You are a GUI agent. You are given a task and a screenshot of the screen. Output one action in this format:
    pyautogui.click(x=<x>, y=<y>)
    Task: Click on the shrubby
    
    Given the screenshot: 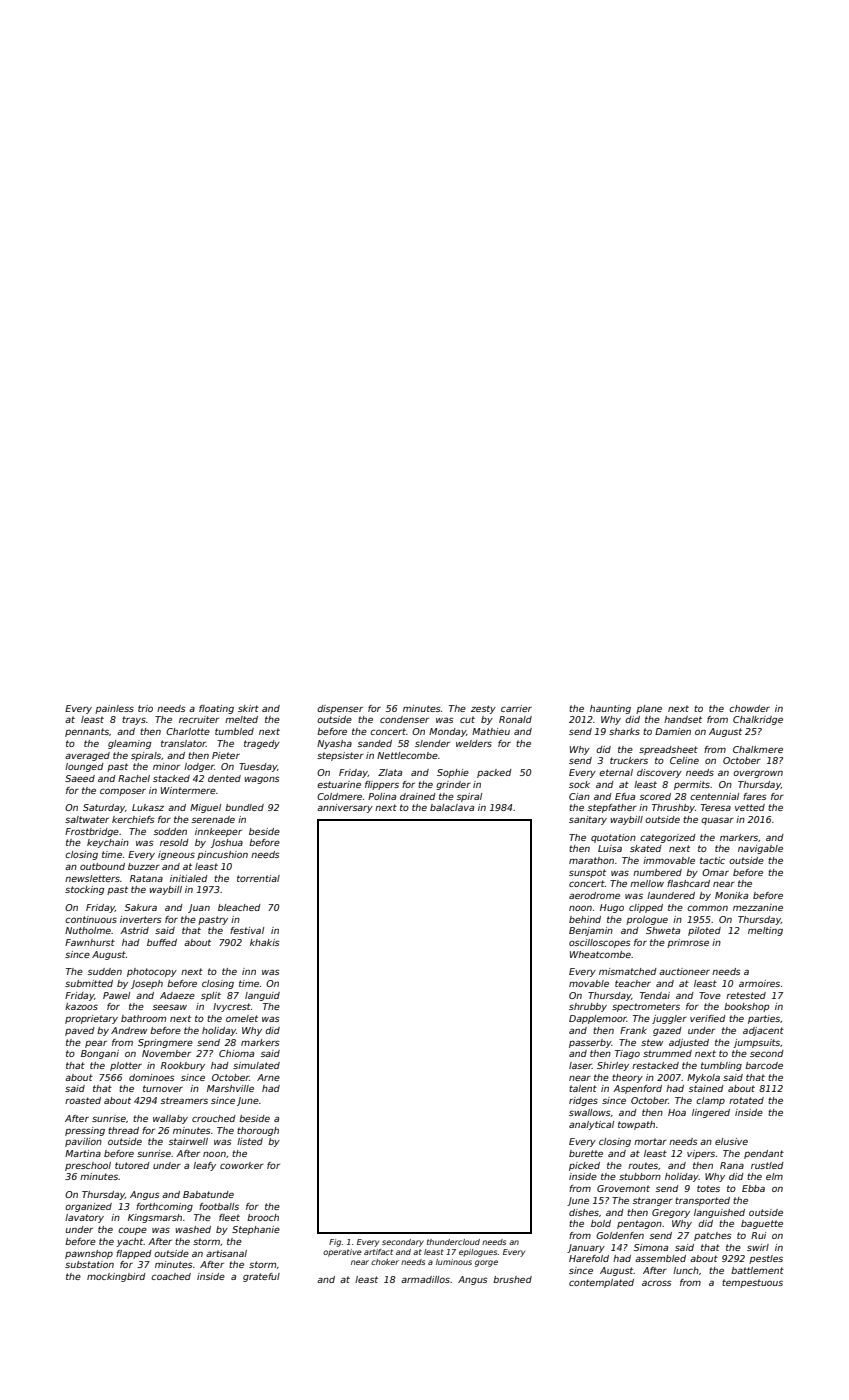 What is the action you would take?
    pyautogui.click(x=588, y=1007)
